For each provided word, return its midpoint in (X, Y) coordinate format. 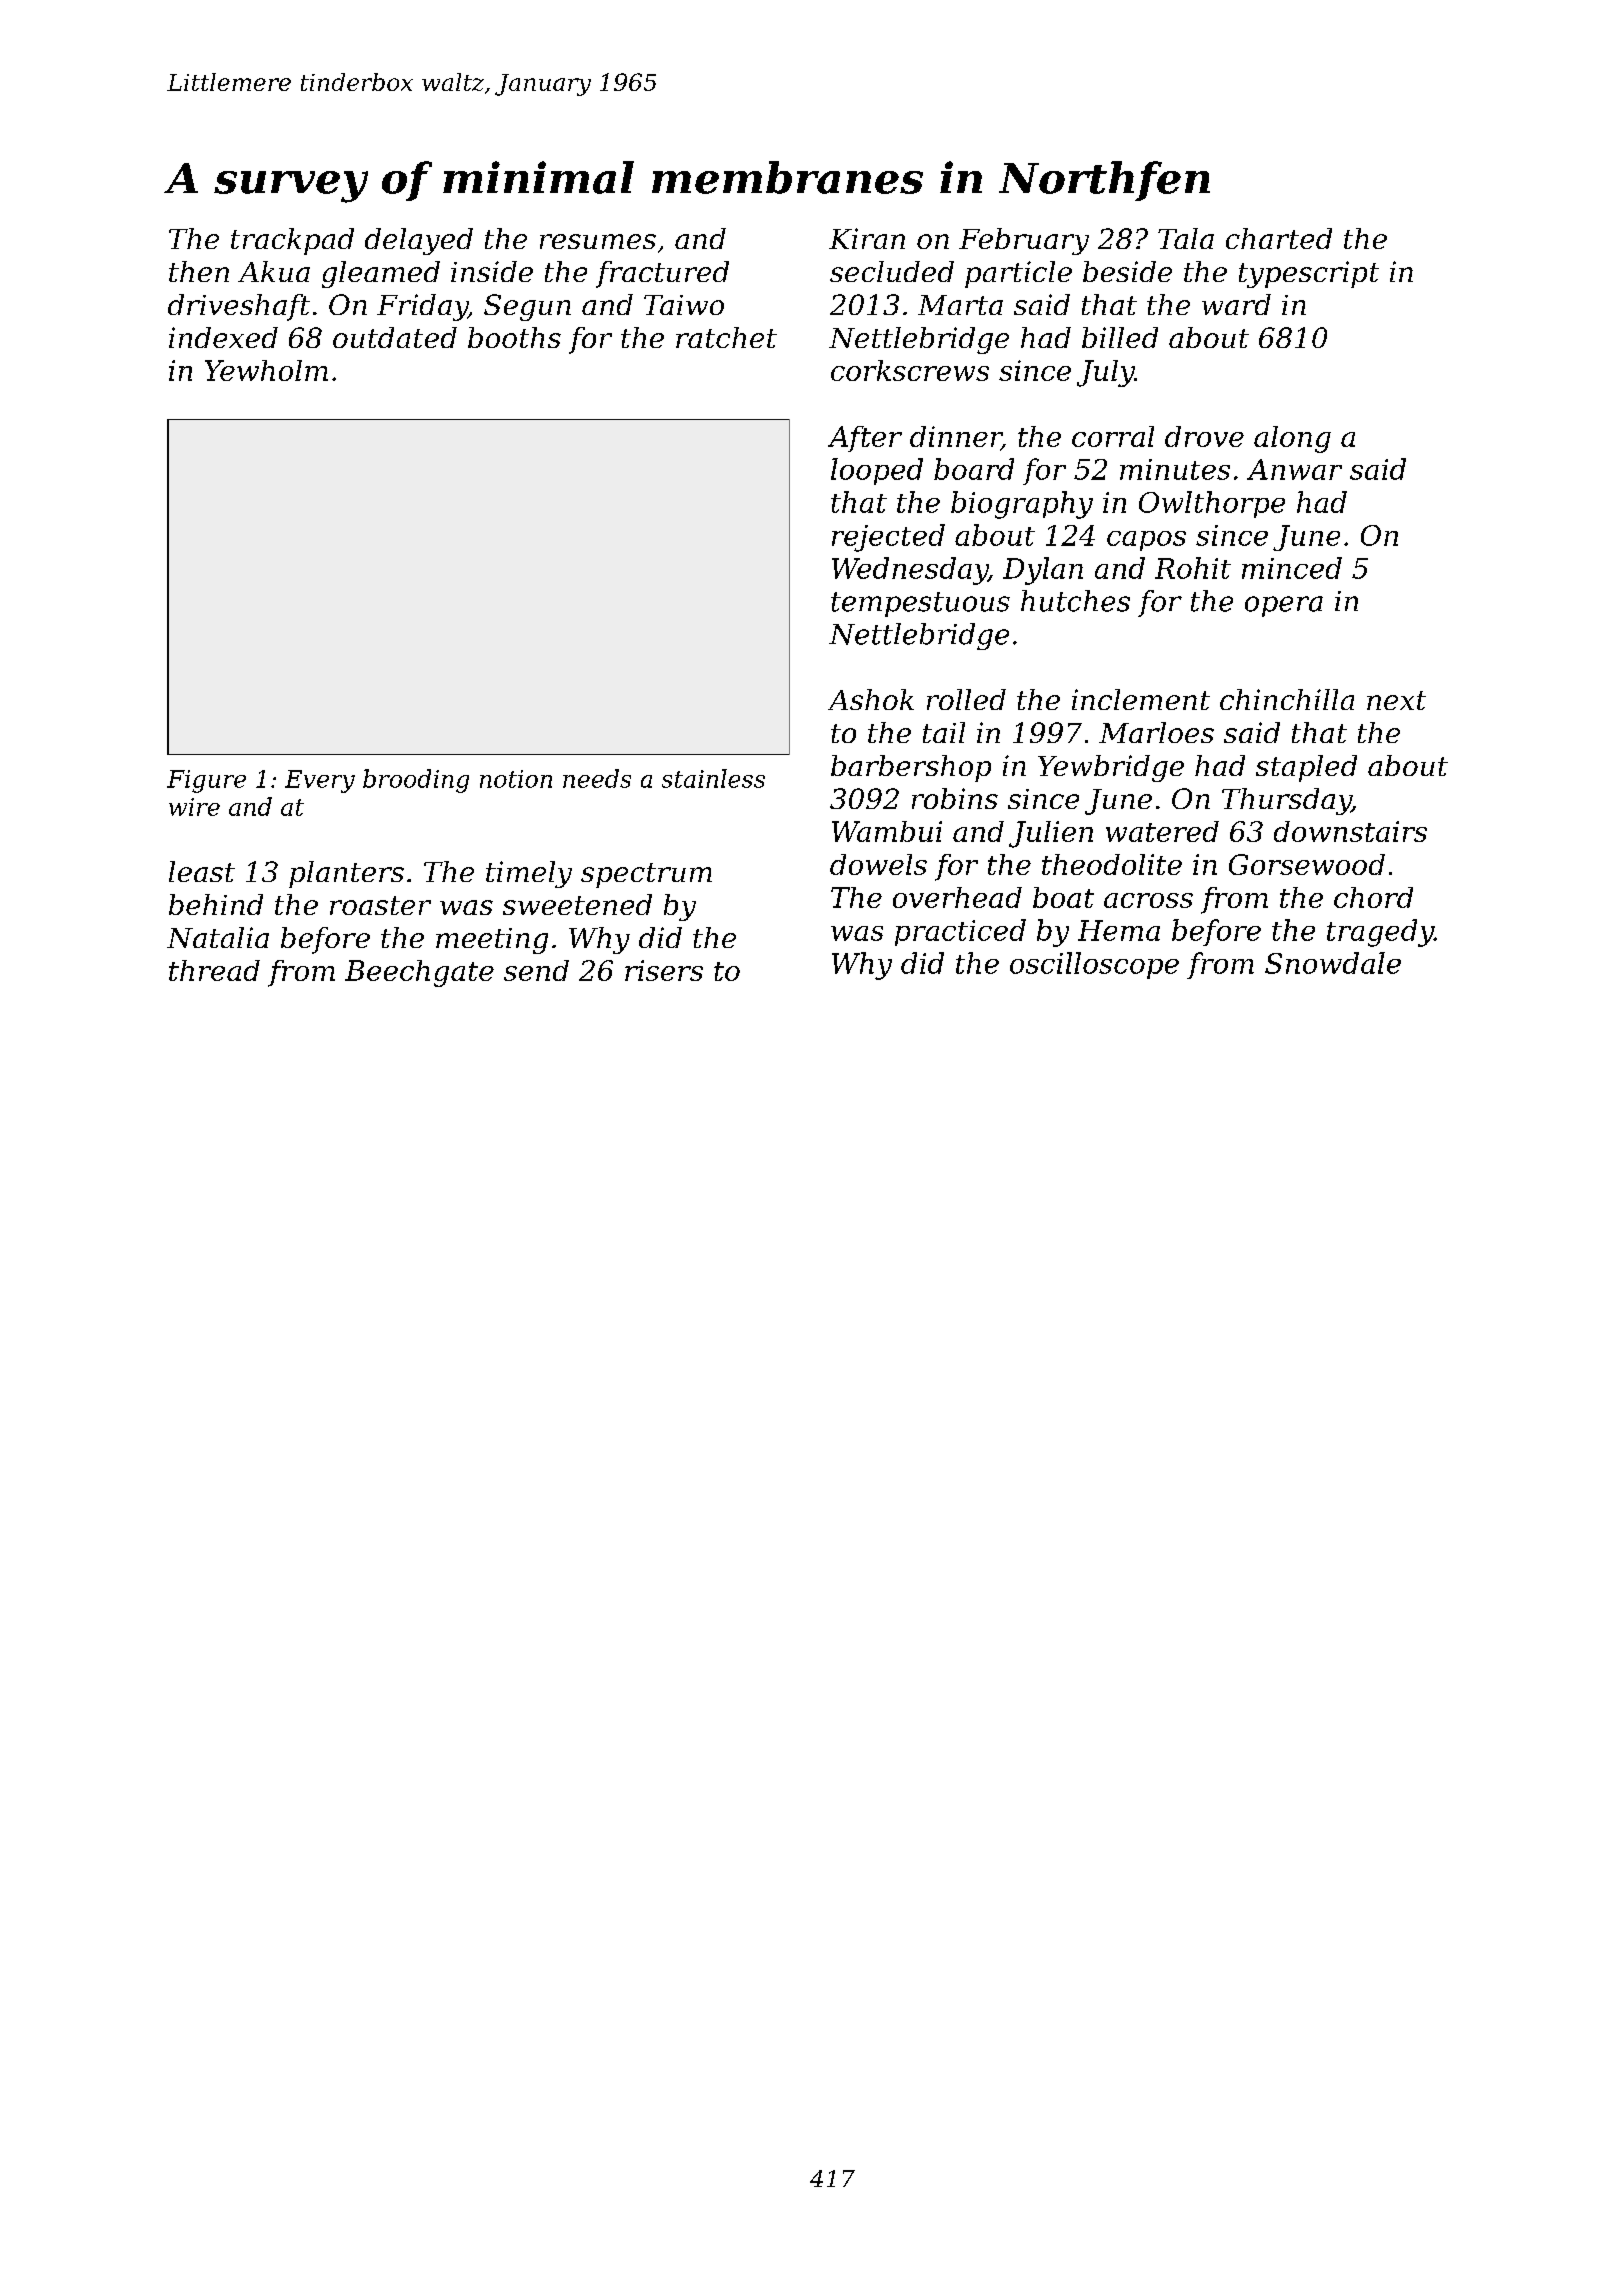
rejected (888, 538)
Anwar (1294, 469)
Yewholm (266, 370)
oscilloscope (1094, 965)
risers (664, 970)
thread (214, 970)
